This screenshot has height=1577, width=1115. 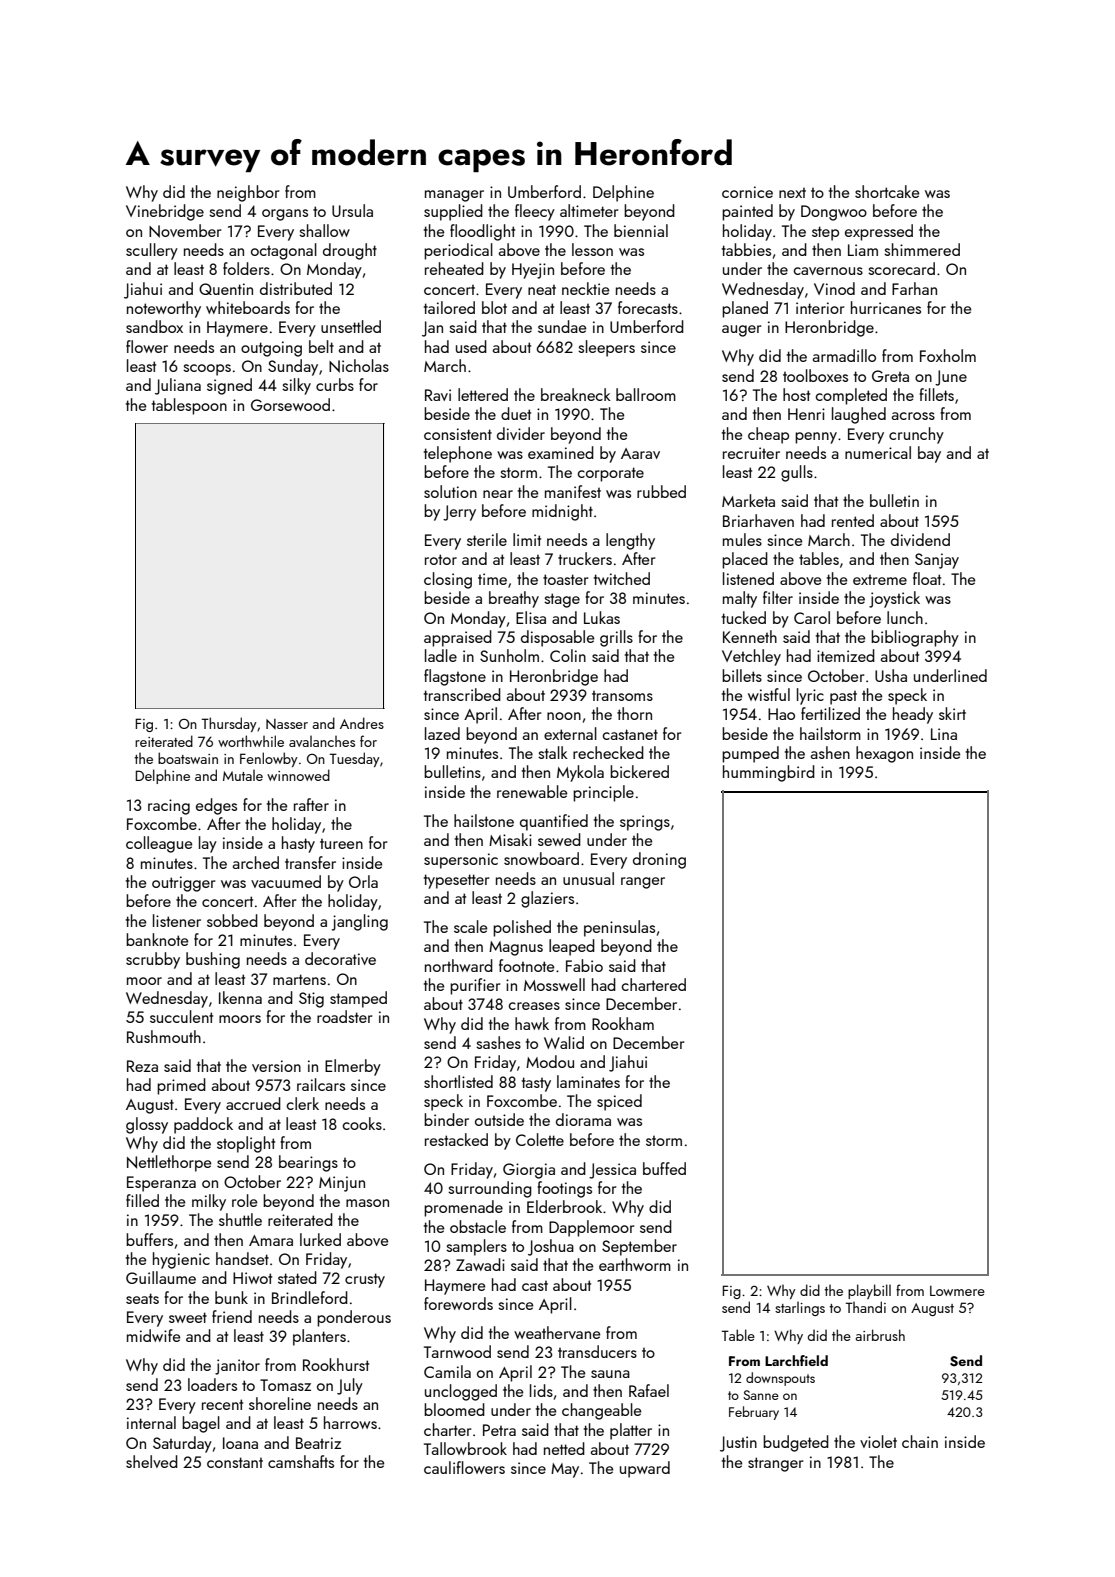 I want to click on earthworm, so click(x=635, y=1264).
